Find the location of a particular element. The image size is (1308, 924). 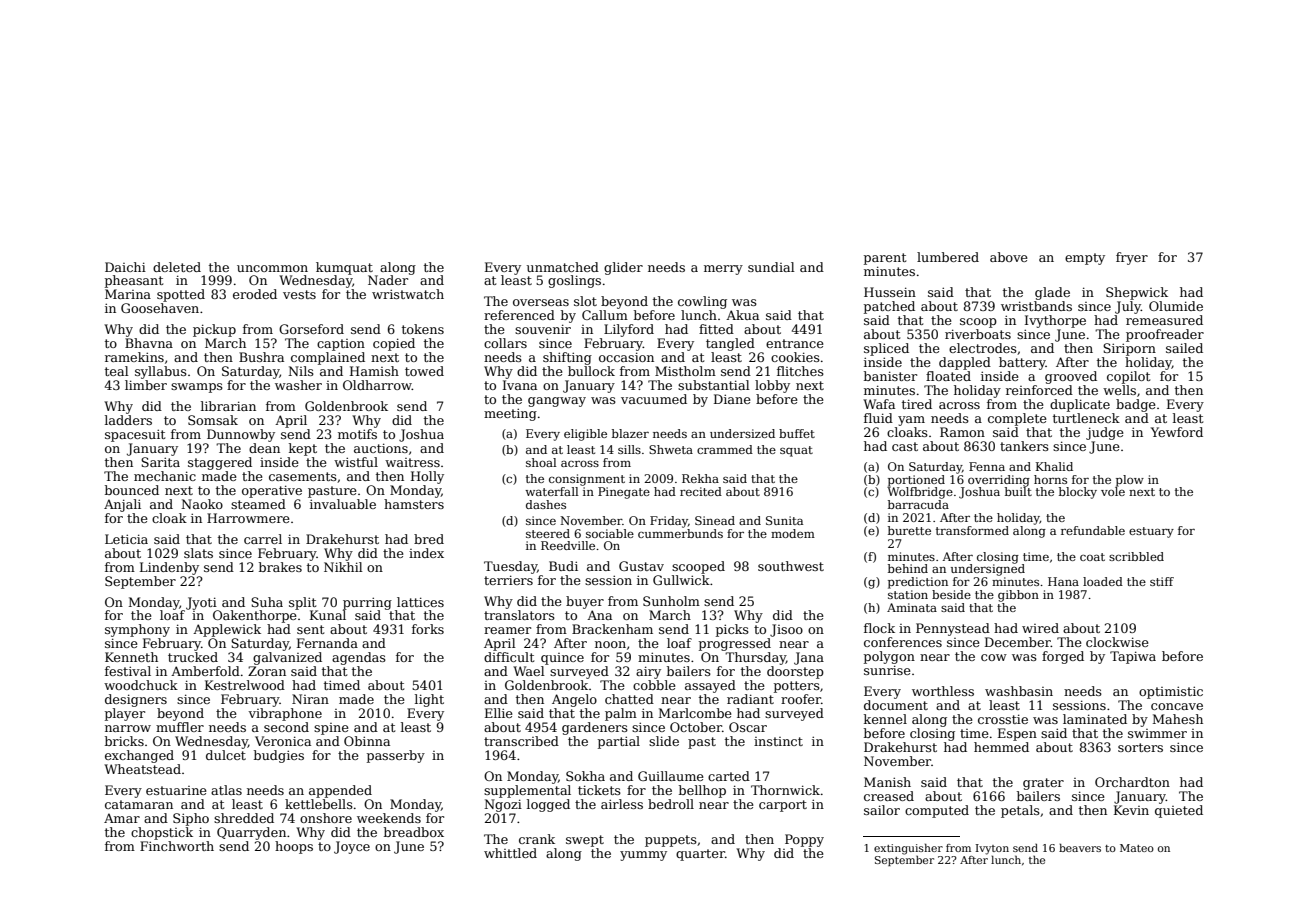

chopstick is located at coordinates (162, 833).
